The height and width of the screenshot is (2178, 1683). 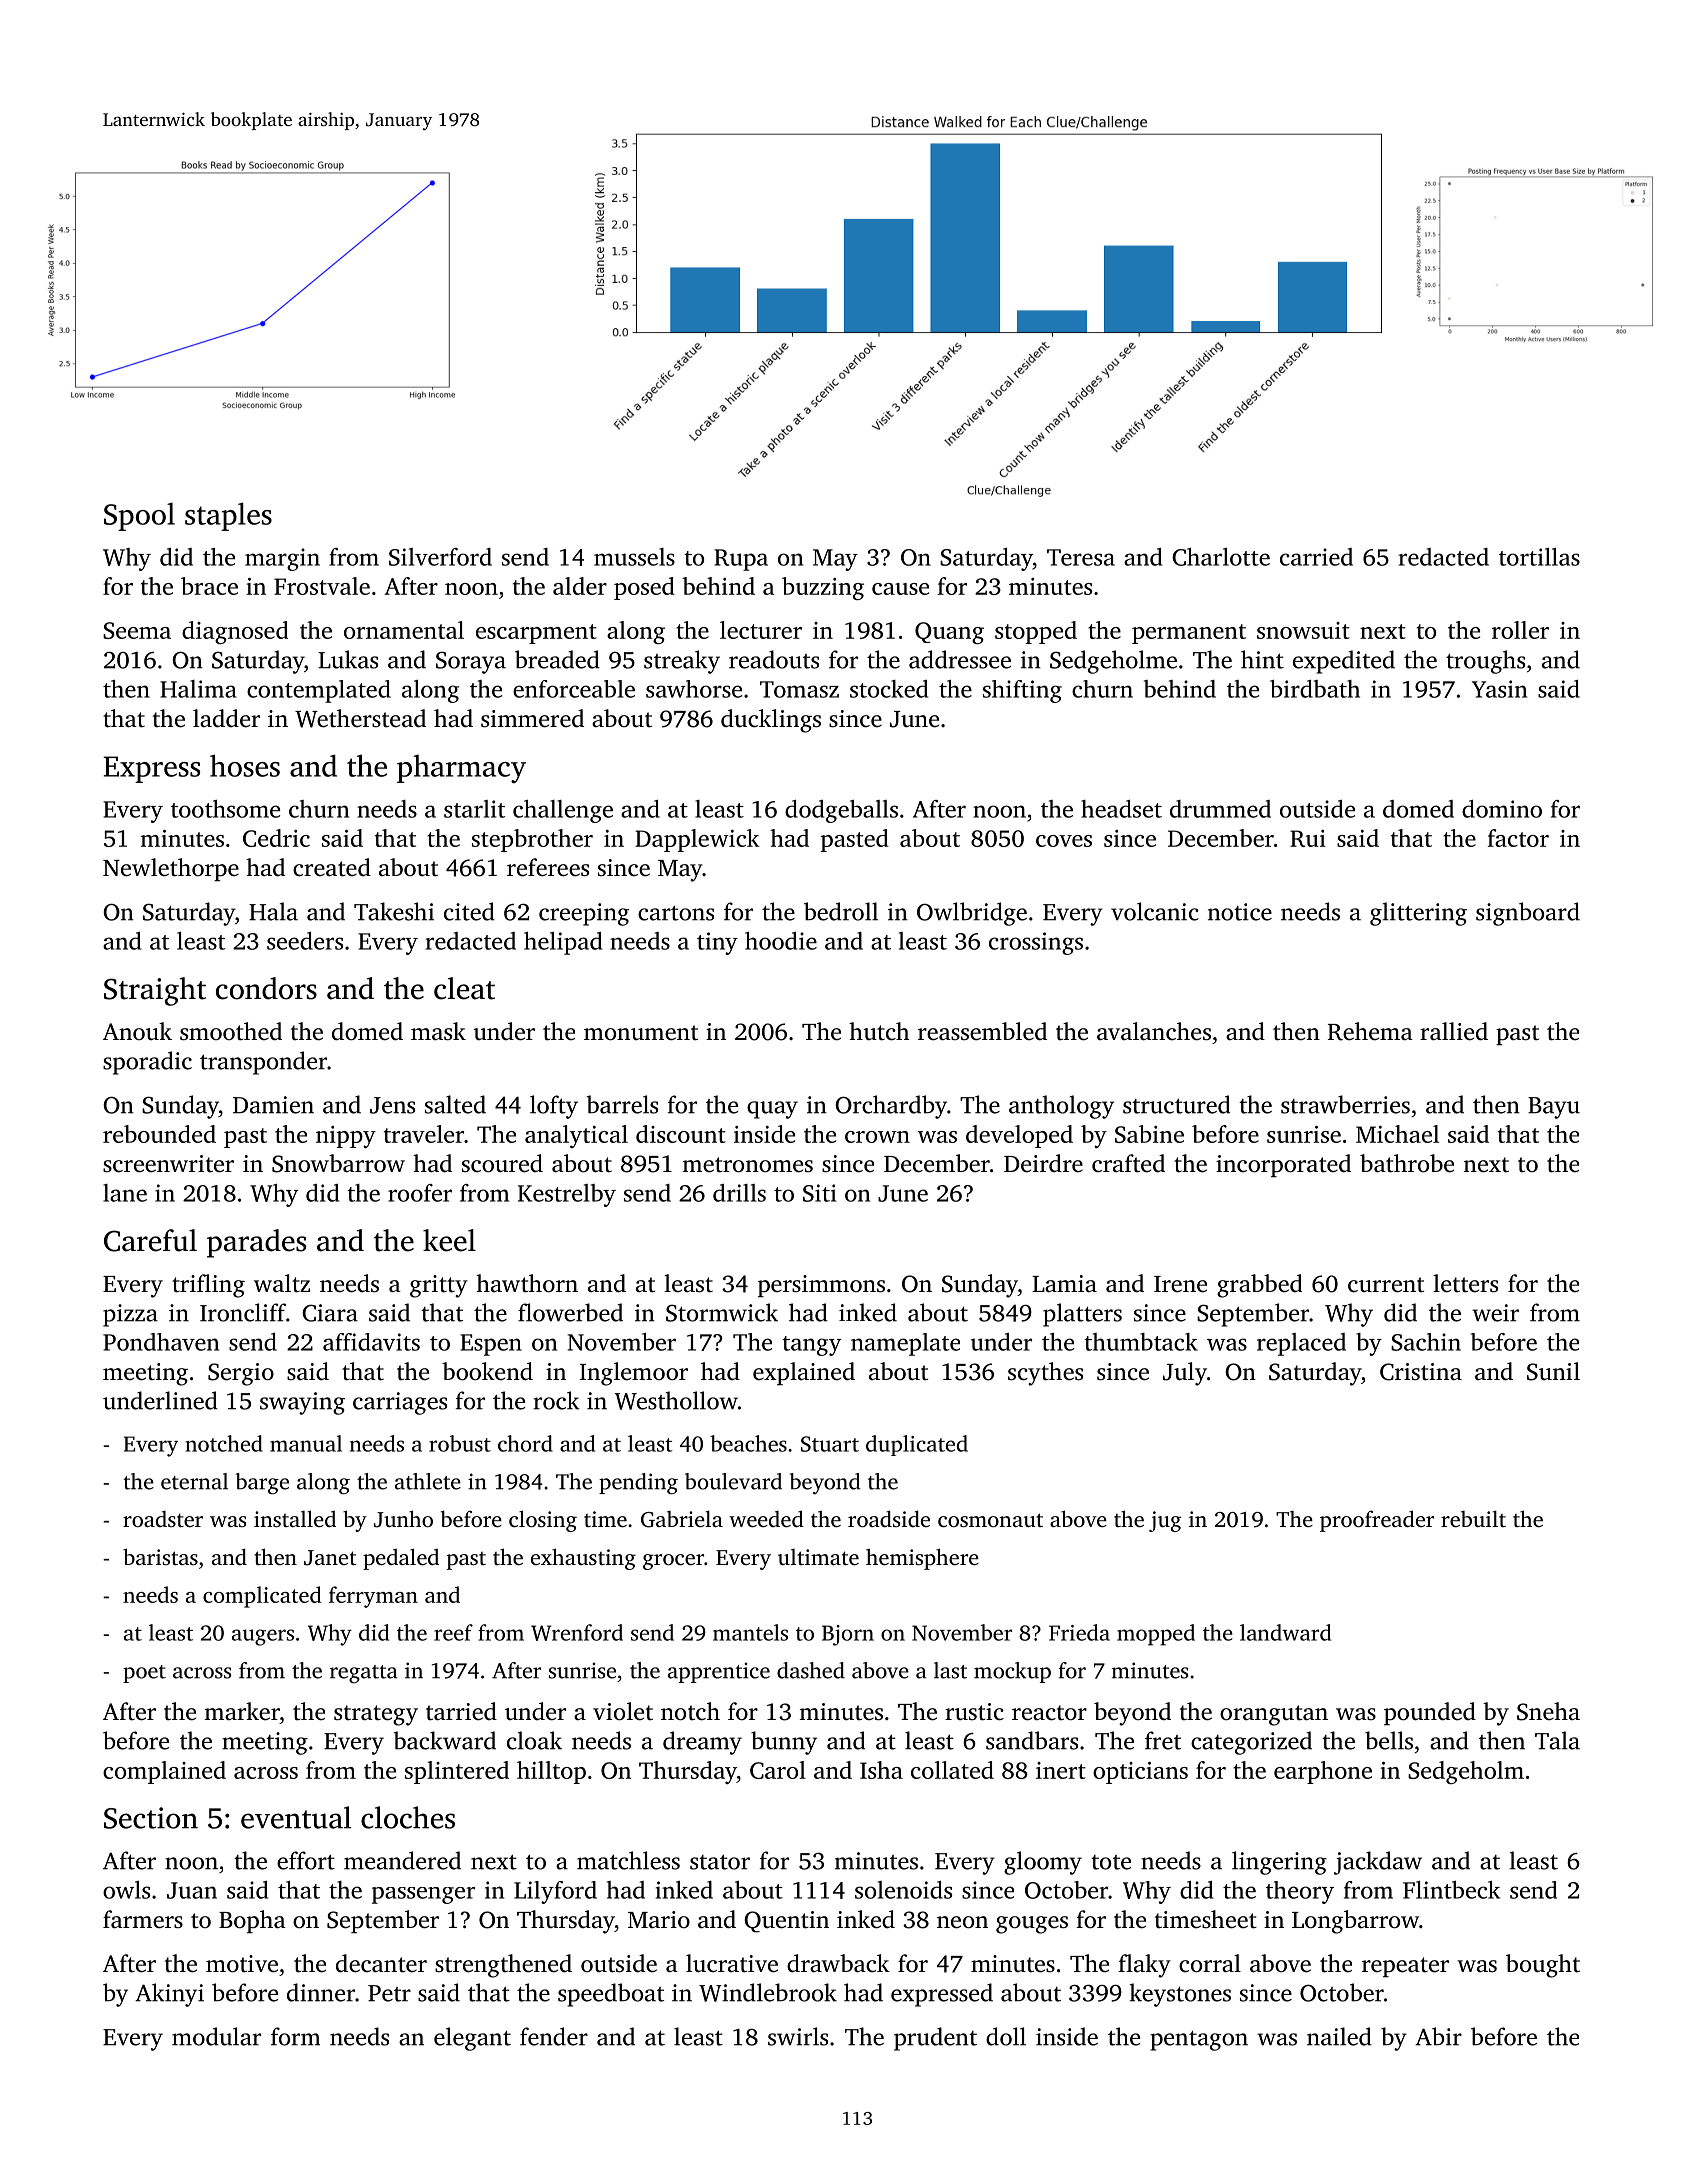 I want to click on grocer, so click(x=673, y=1562).
